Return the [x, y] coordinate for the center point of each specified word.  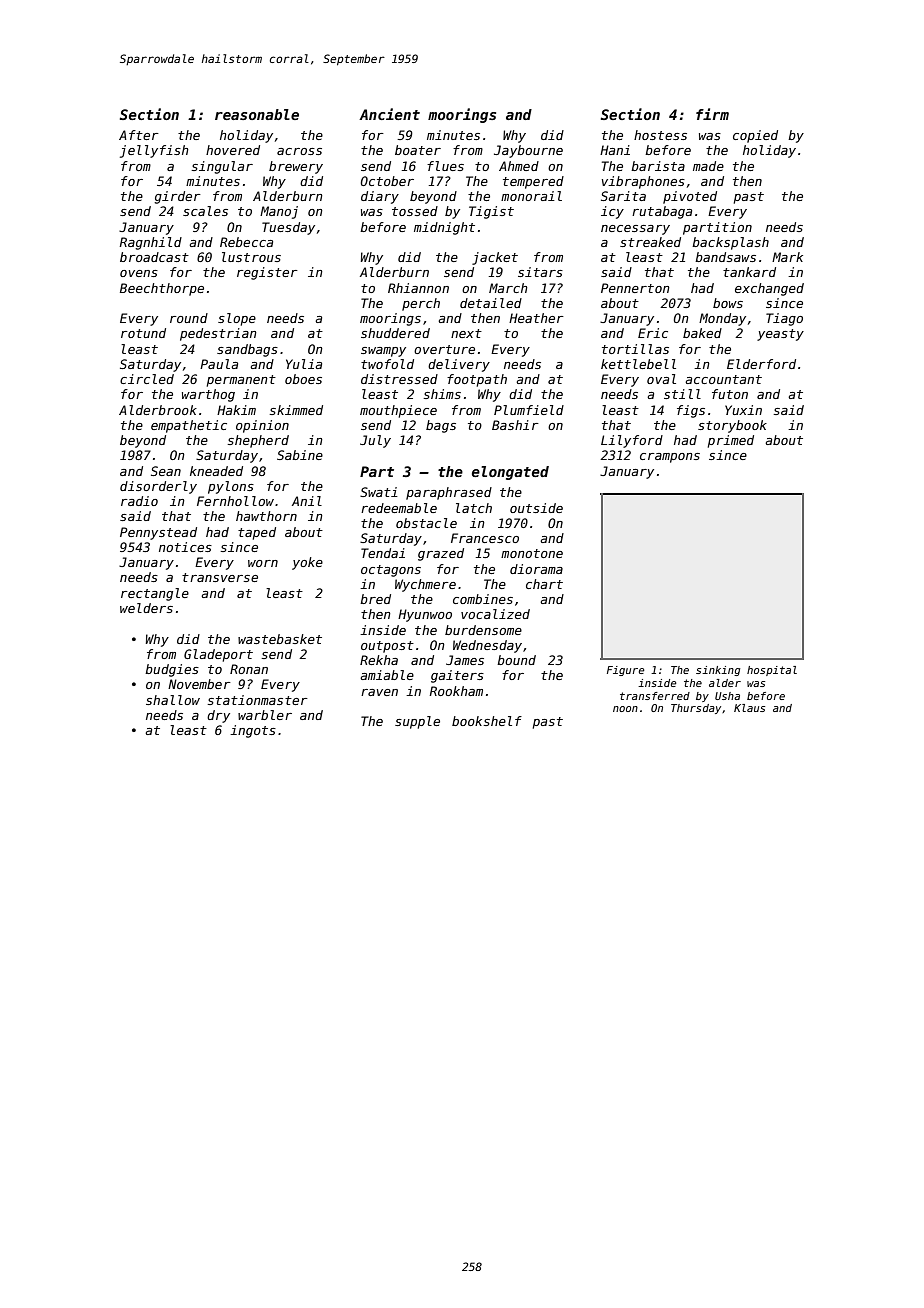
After [139, 135]
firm [712, 114]
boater [418, 150]
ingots [253, 731]
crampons [670, 458]
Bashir [515, 425]
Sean [166, 471]
